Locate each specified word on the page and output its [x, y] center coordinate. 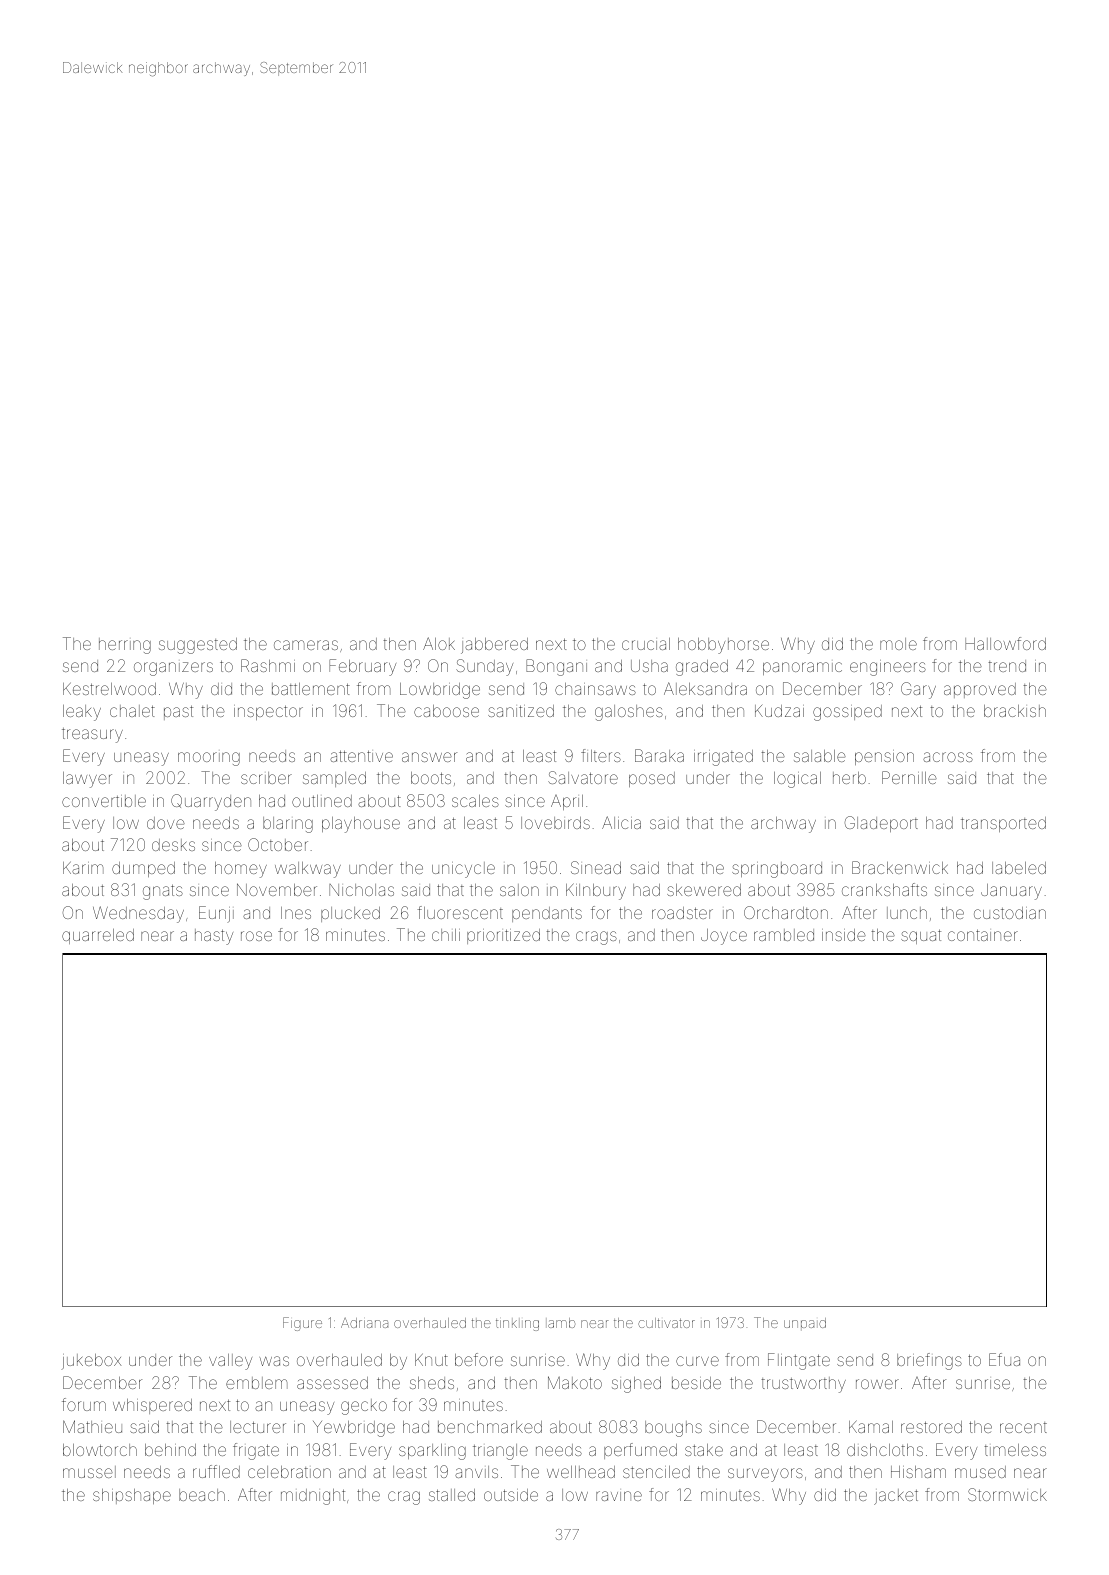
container [983, 935]
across [948, 757]
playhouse [361, 825]
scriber [266, 778]
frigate [256, 1451]
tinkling [517, 1325]
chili [446, 935]
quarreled [98, 936]
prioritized [503, 936]
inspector [268, 712]
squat [921, 936]
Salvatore [583, 777]
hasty [214, 937]
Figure [302, 1324]
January [1011, 892]
